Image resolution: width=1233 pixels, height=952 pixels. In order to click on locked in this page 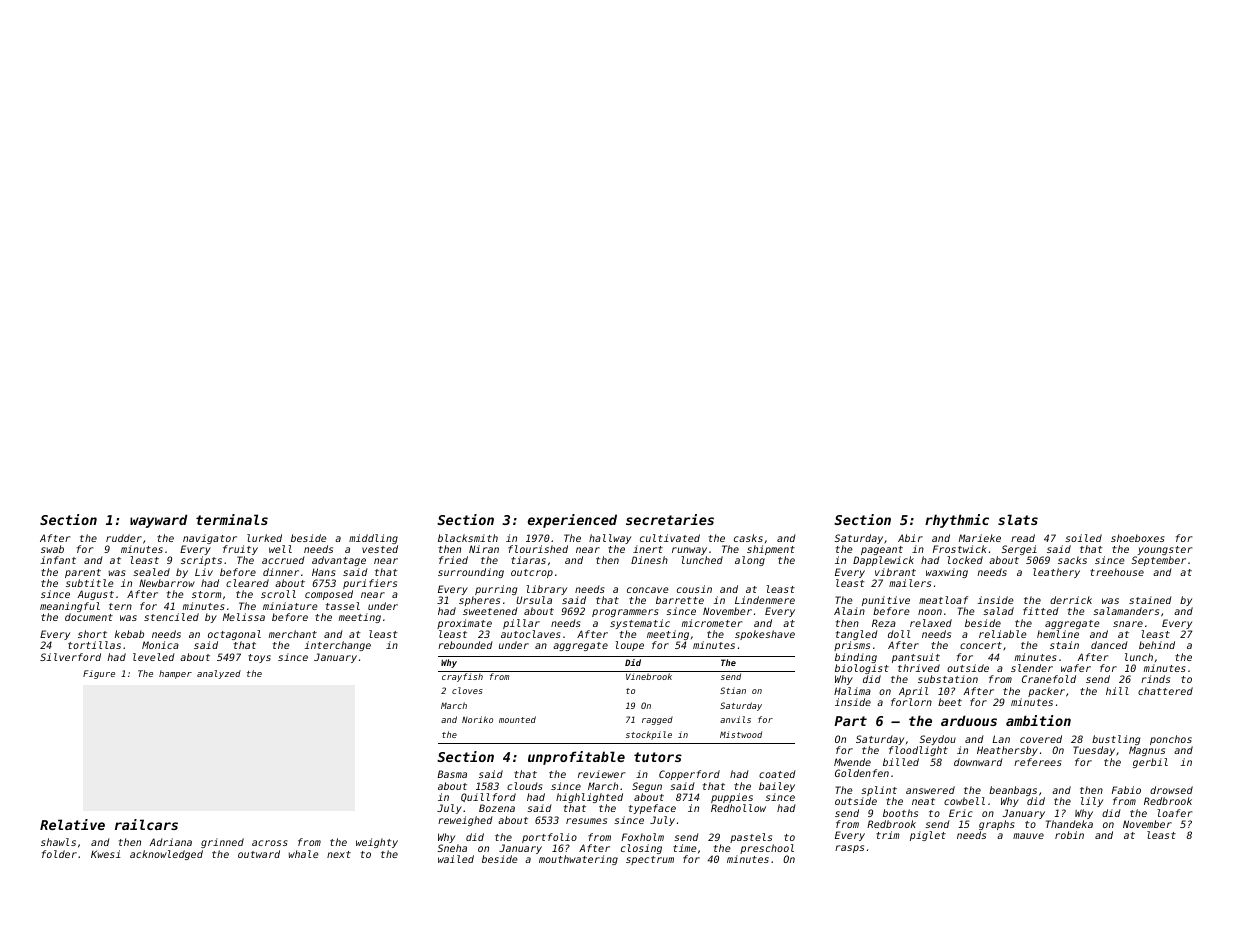, I will do `click(965, 560)`.
